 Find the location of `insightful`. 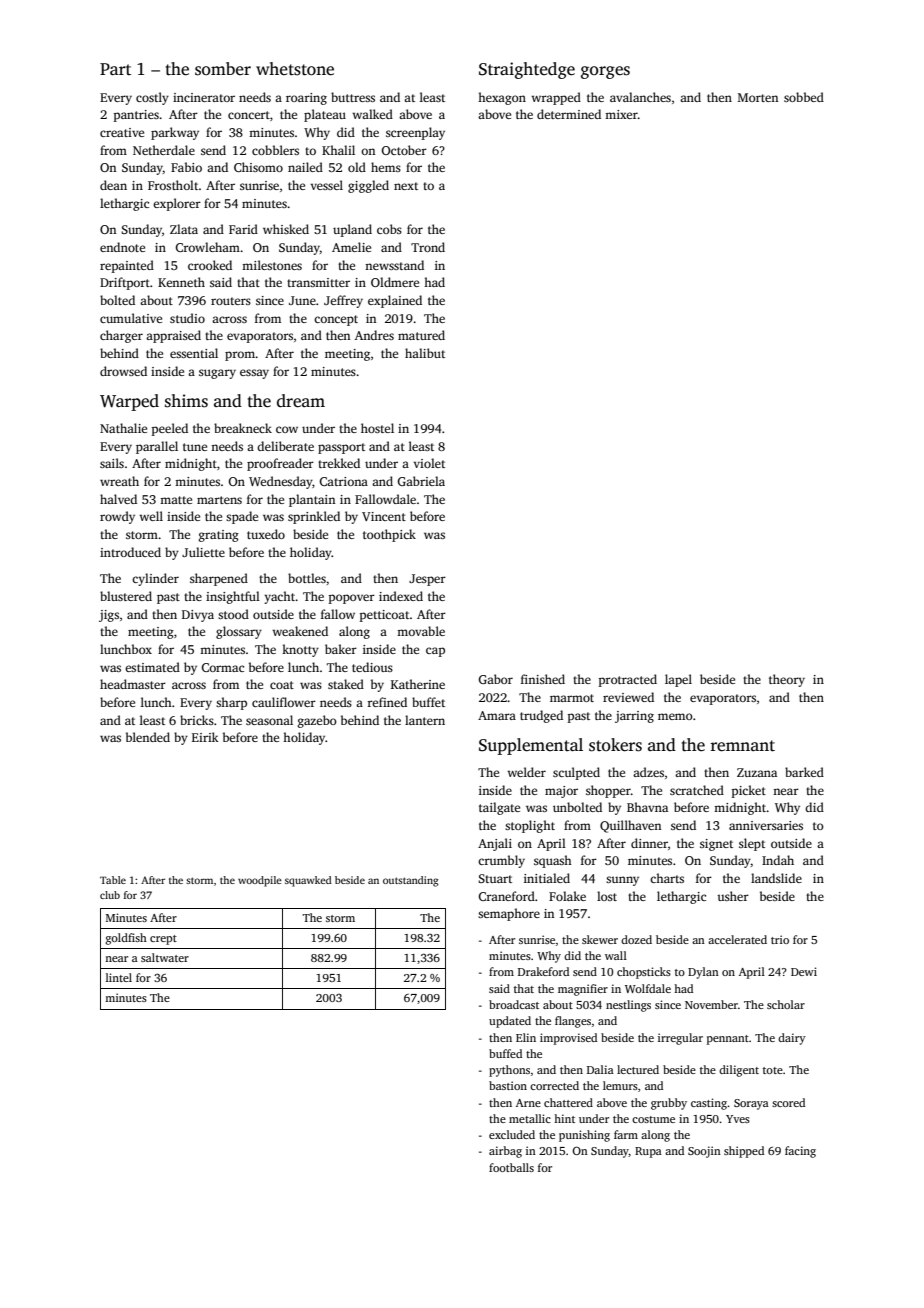

insightful is located at coordinates (233, 597).
